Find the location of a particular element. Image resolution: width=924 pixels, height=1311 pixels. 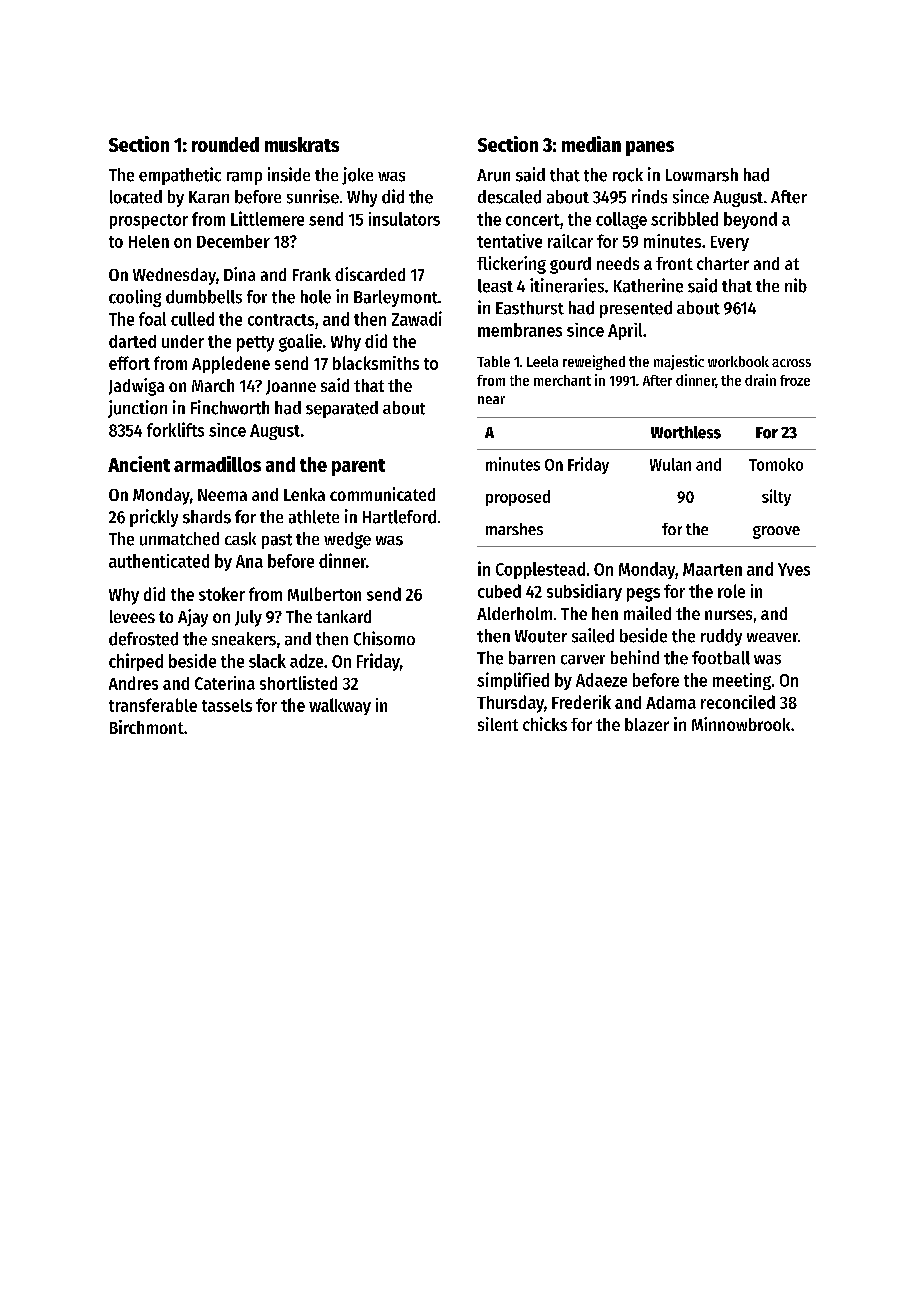

panes is located at coordinates (650, 148).
